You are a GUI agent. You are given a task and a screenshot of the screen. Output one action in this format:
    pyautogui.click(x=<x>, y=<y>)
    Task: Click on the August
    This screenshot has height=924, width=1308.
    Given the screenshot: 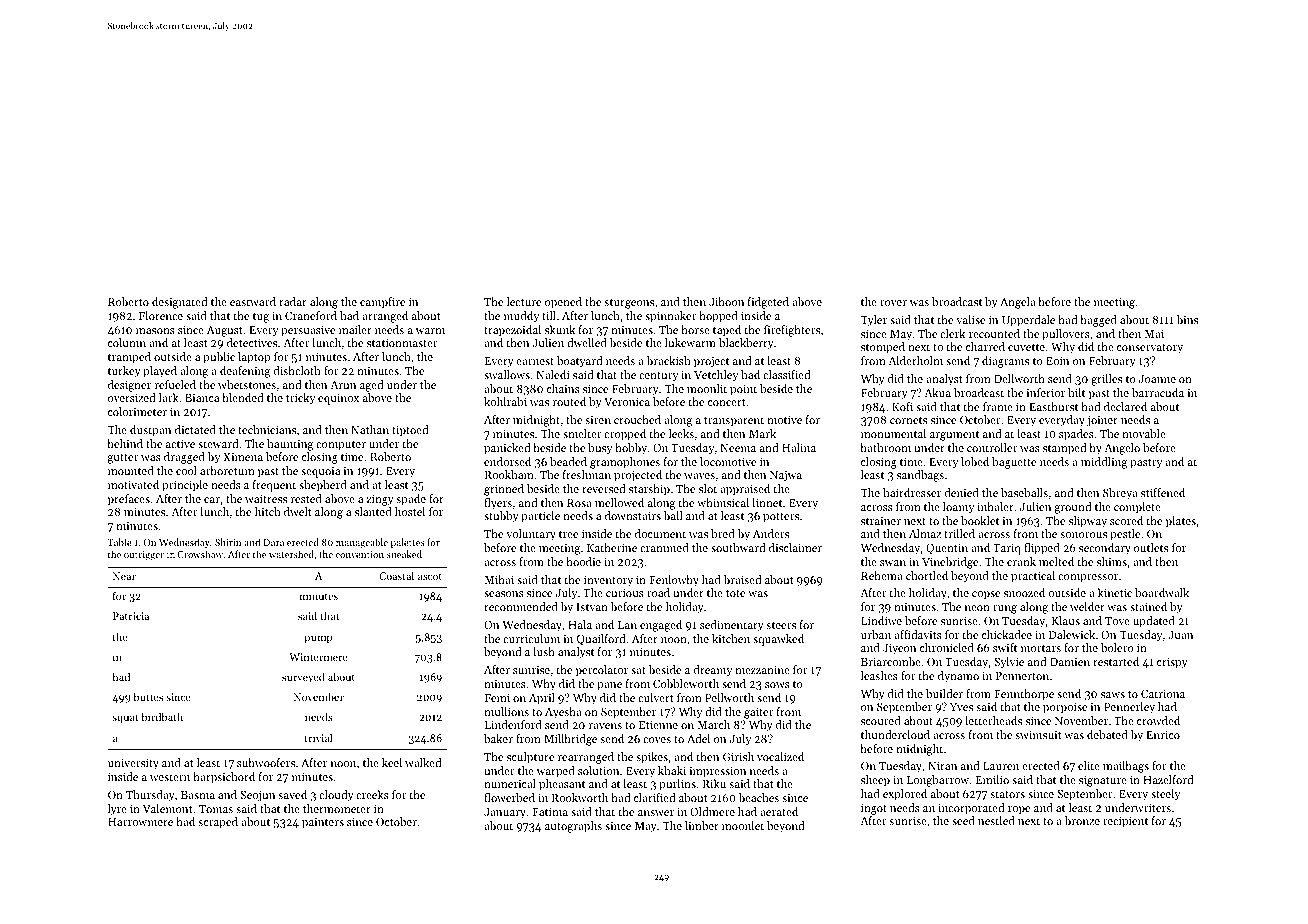 What is the action you would take?
    pyautogui.click(x=225, y=331)
